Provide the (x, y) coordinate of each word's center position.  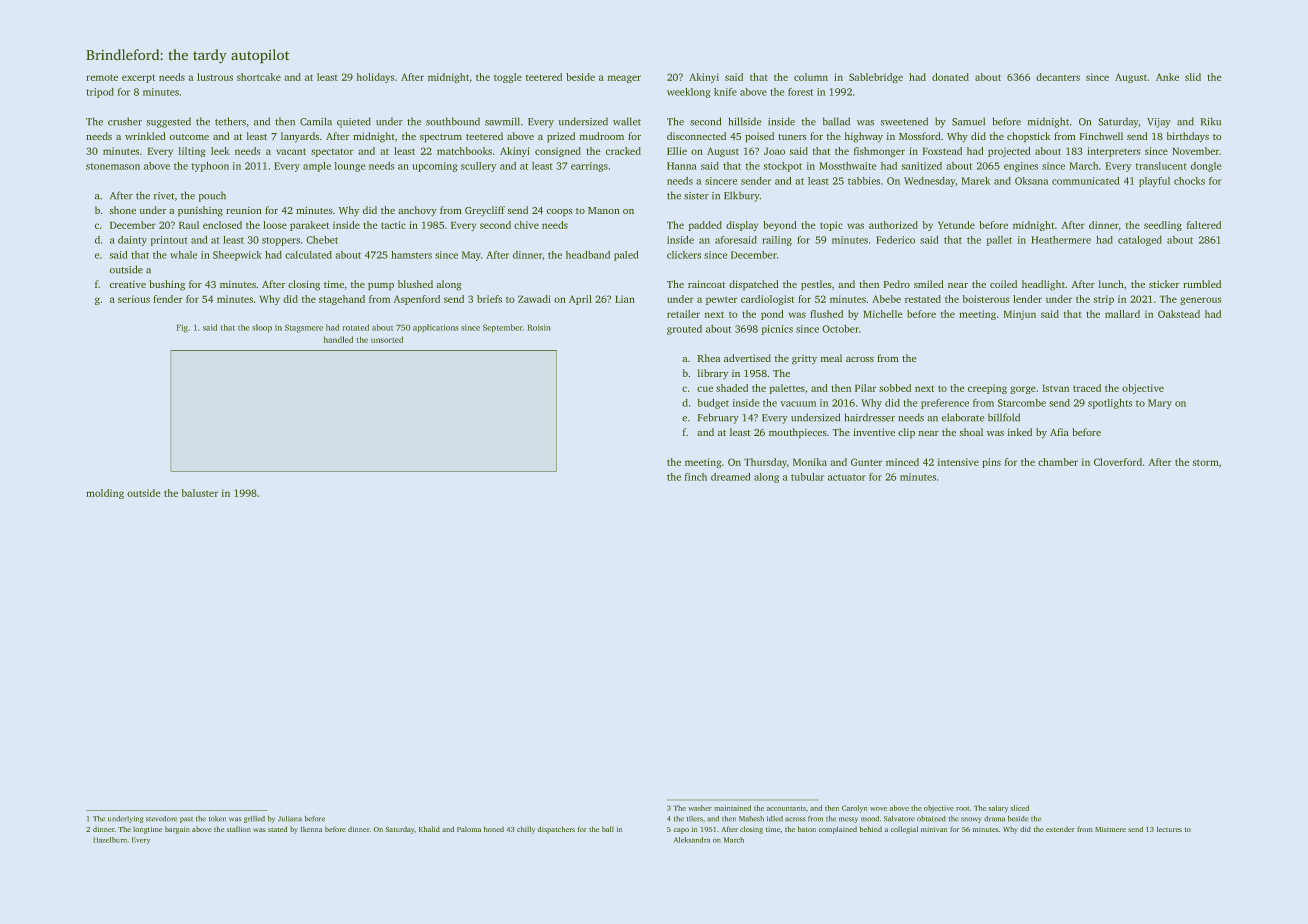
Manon (604, 210)
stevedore (161, 818)
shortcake (259, 77)
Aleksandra (692, 840)
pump (381, 286)
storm (1206, 463)
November (1195, 151)
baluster (200, 493)
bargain (177, 830)
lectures (1169, 829)
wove (878, 809)
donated (950, 77)
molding (105, 494)
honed (494, 829)
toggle (508, 78)
